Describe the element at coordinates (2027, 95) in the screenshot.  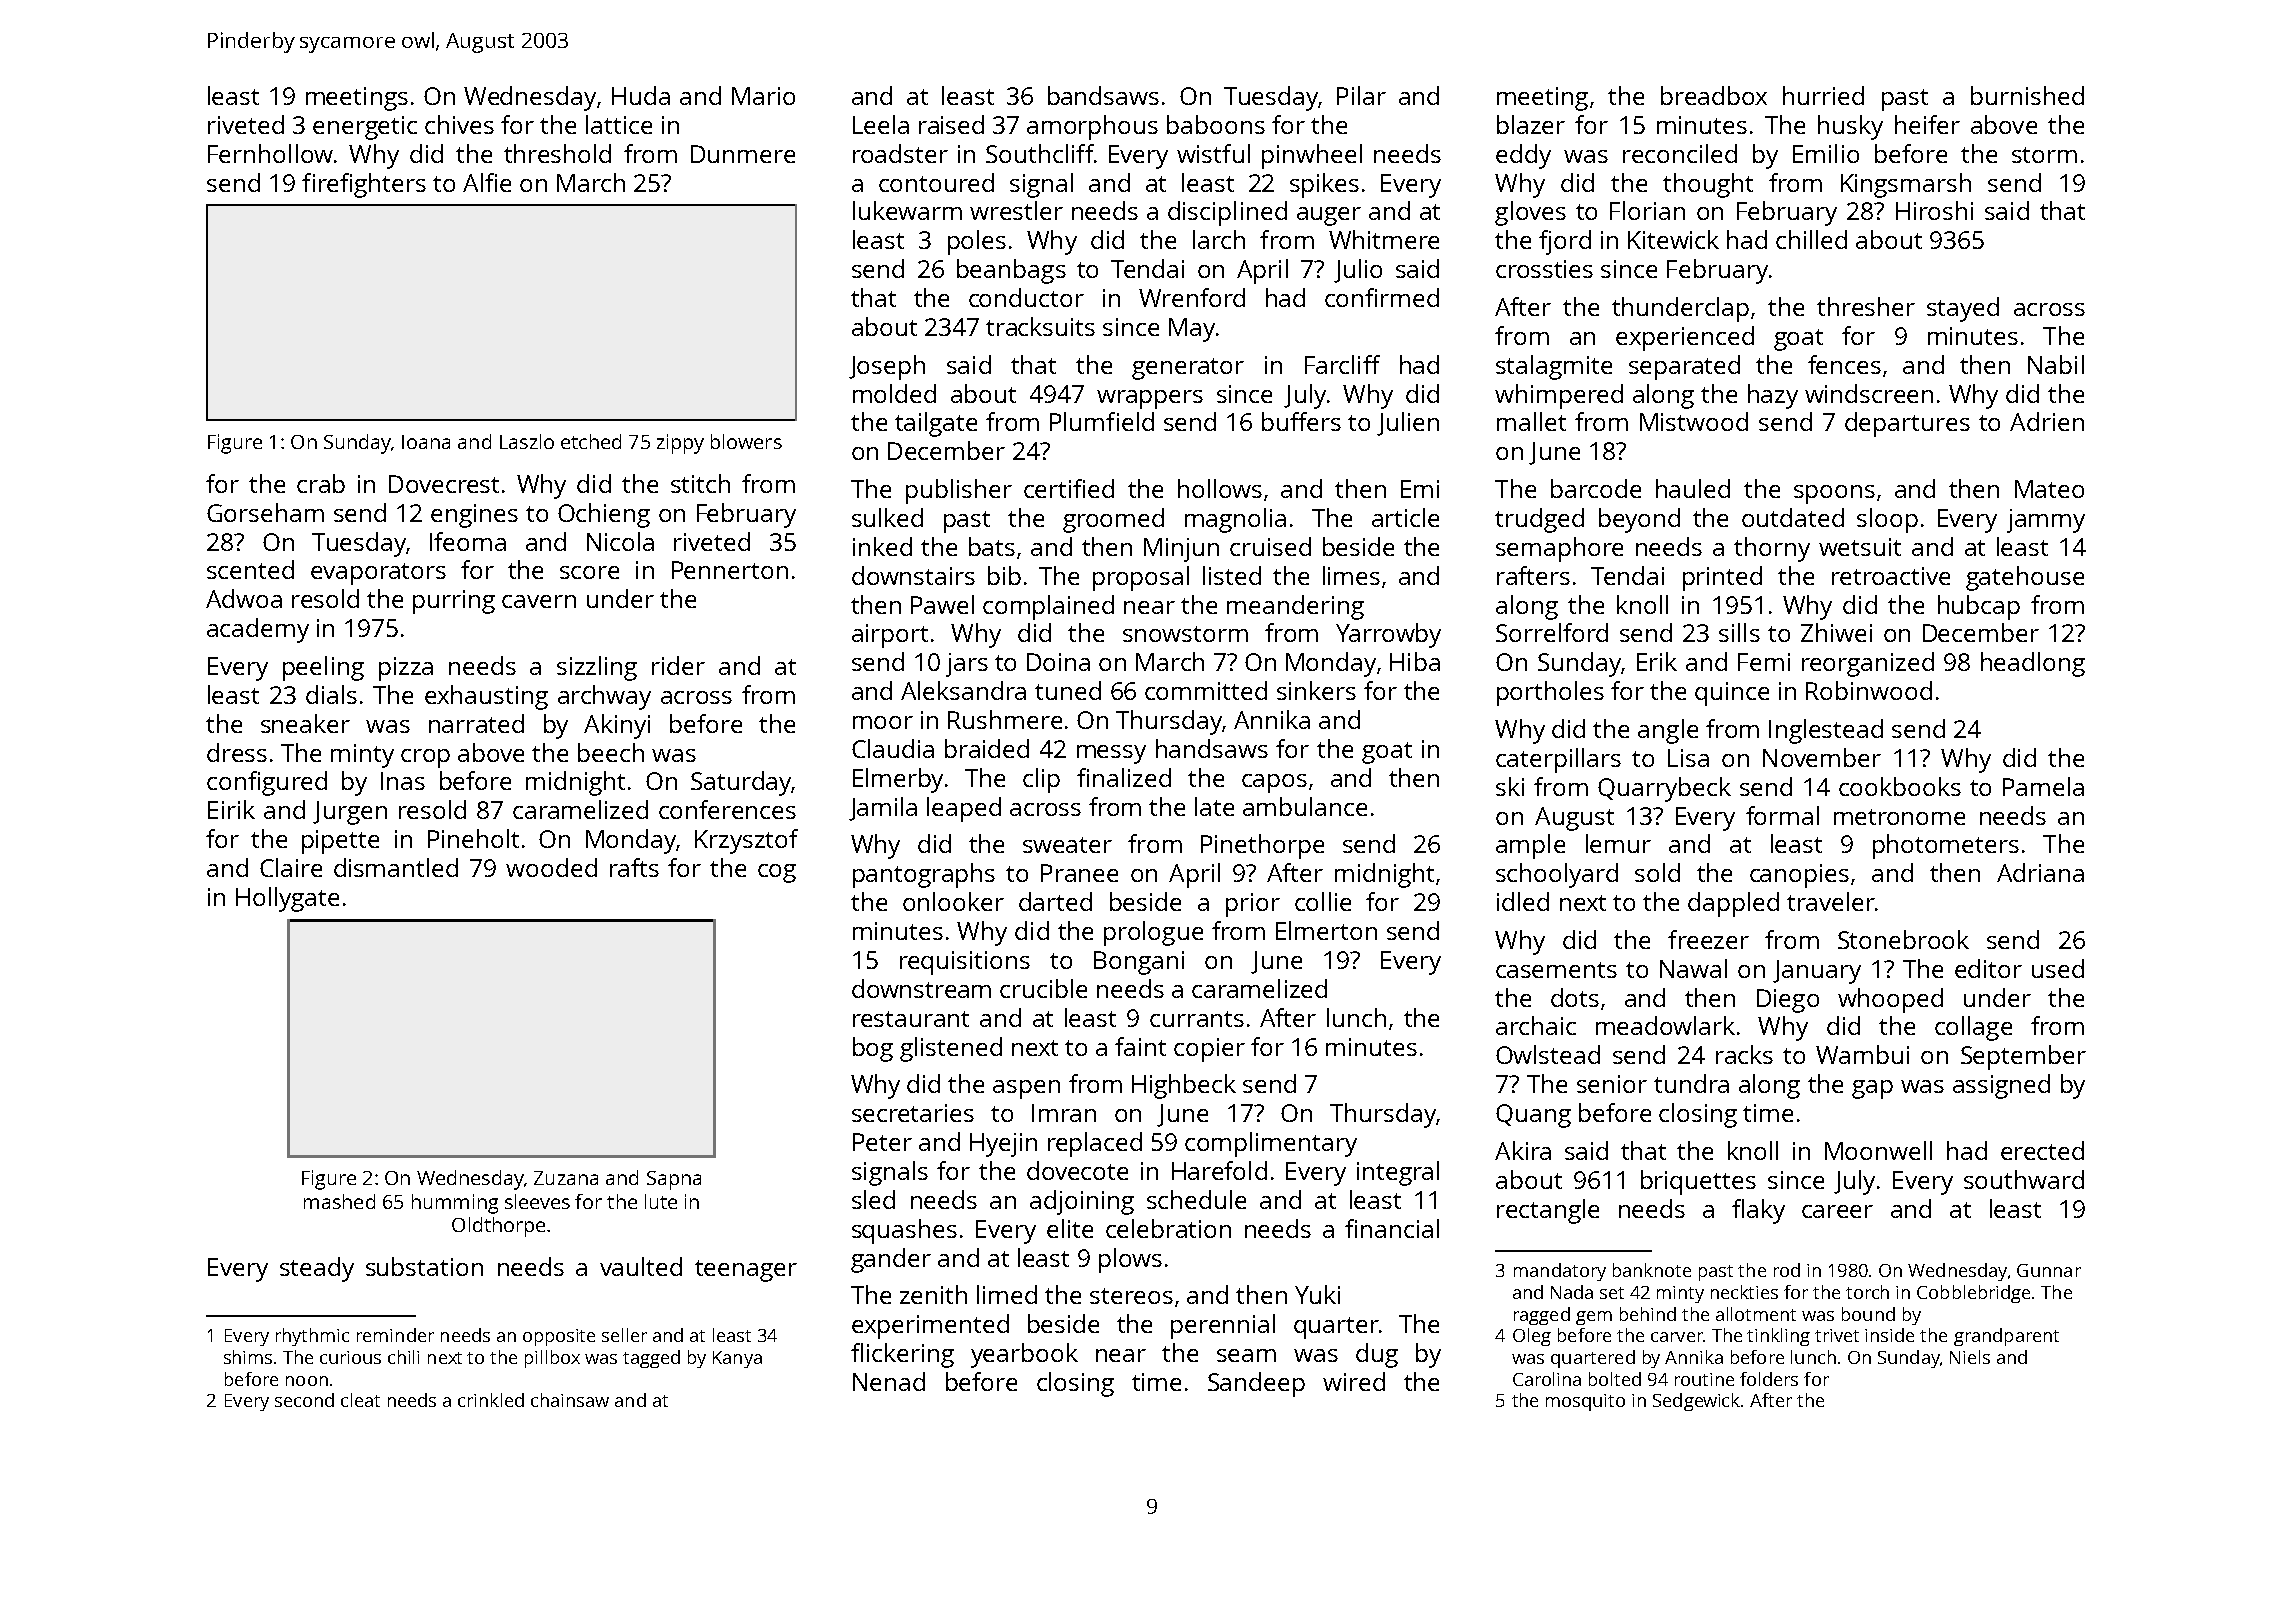
I see `burnished` at that location.
